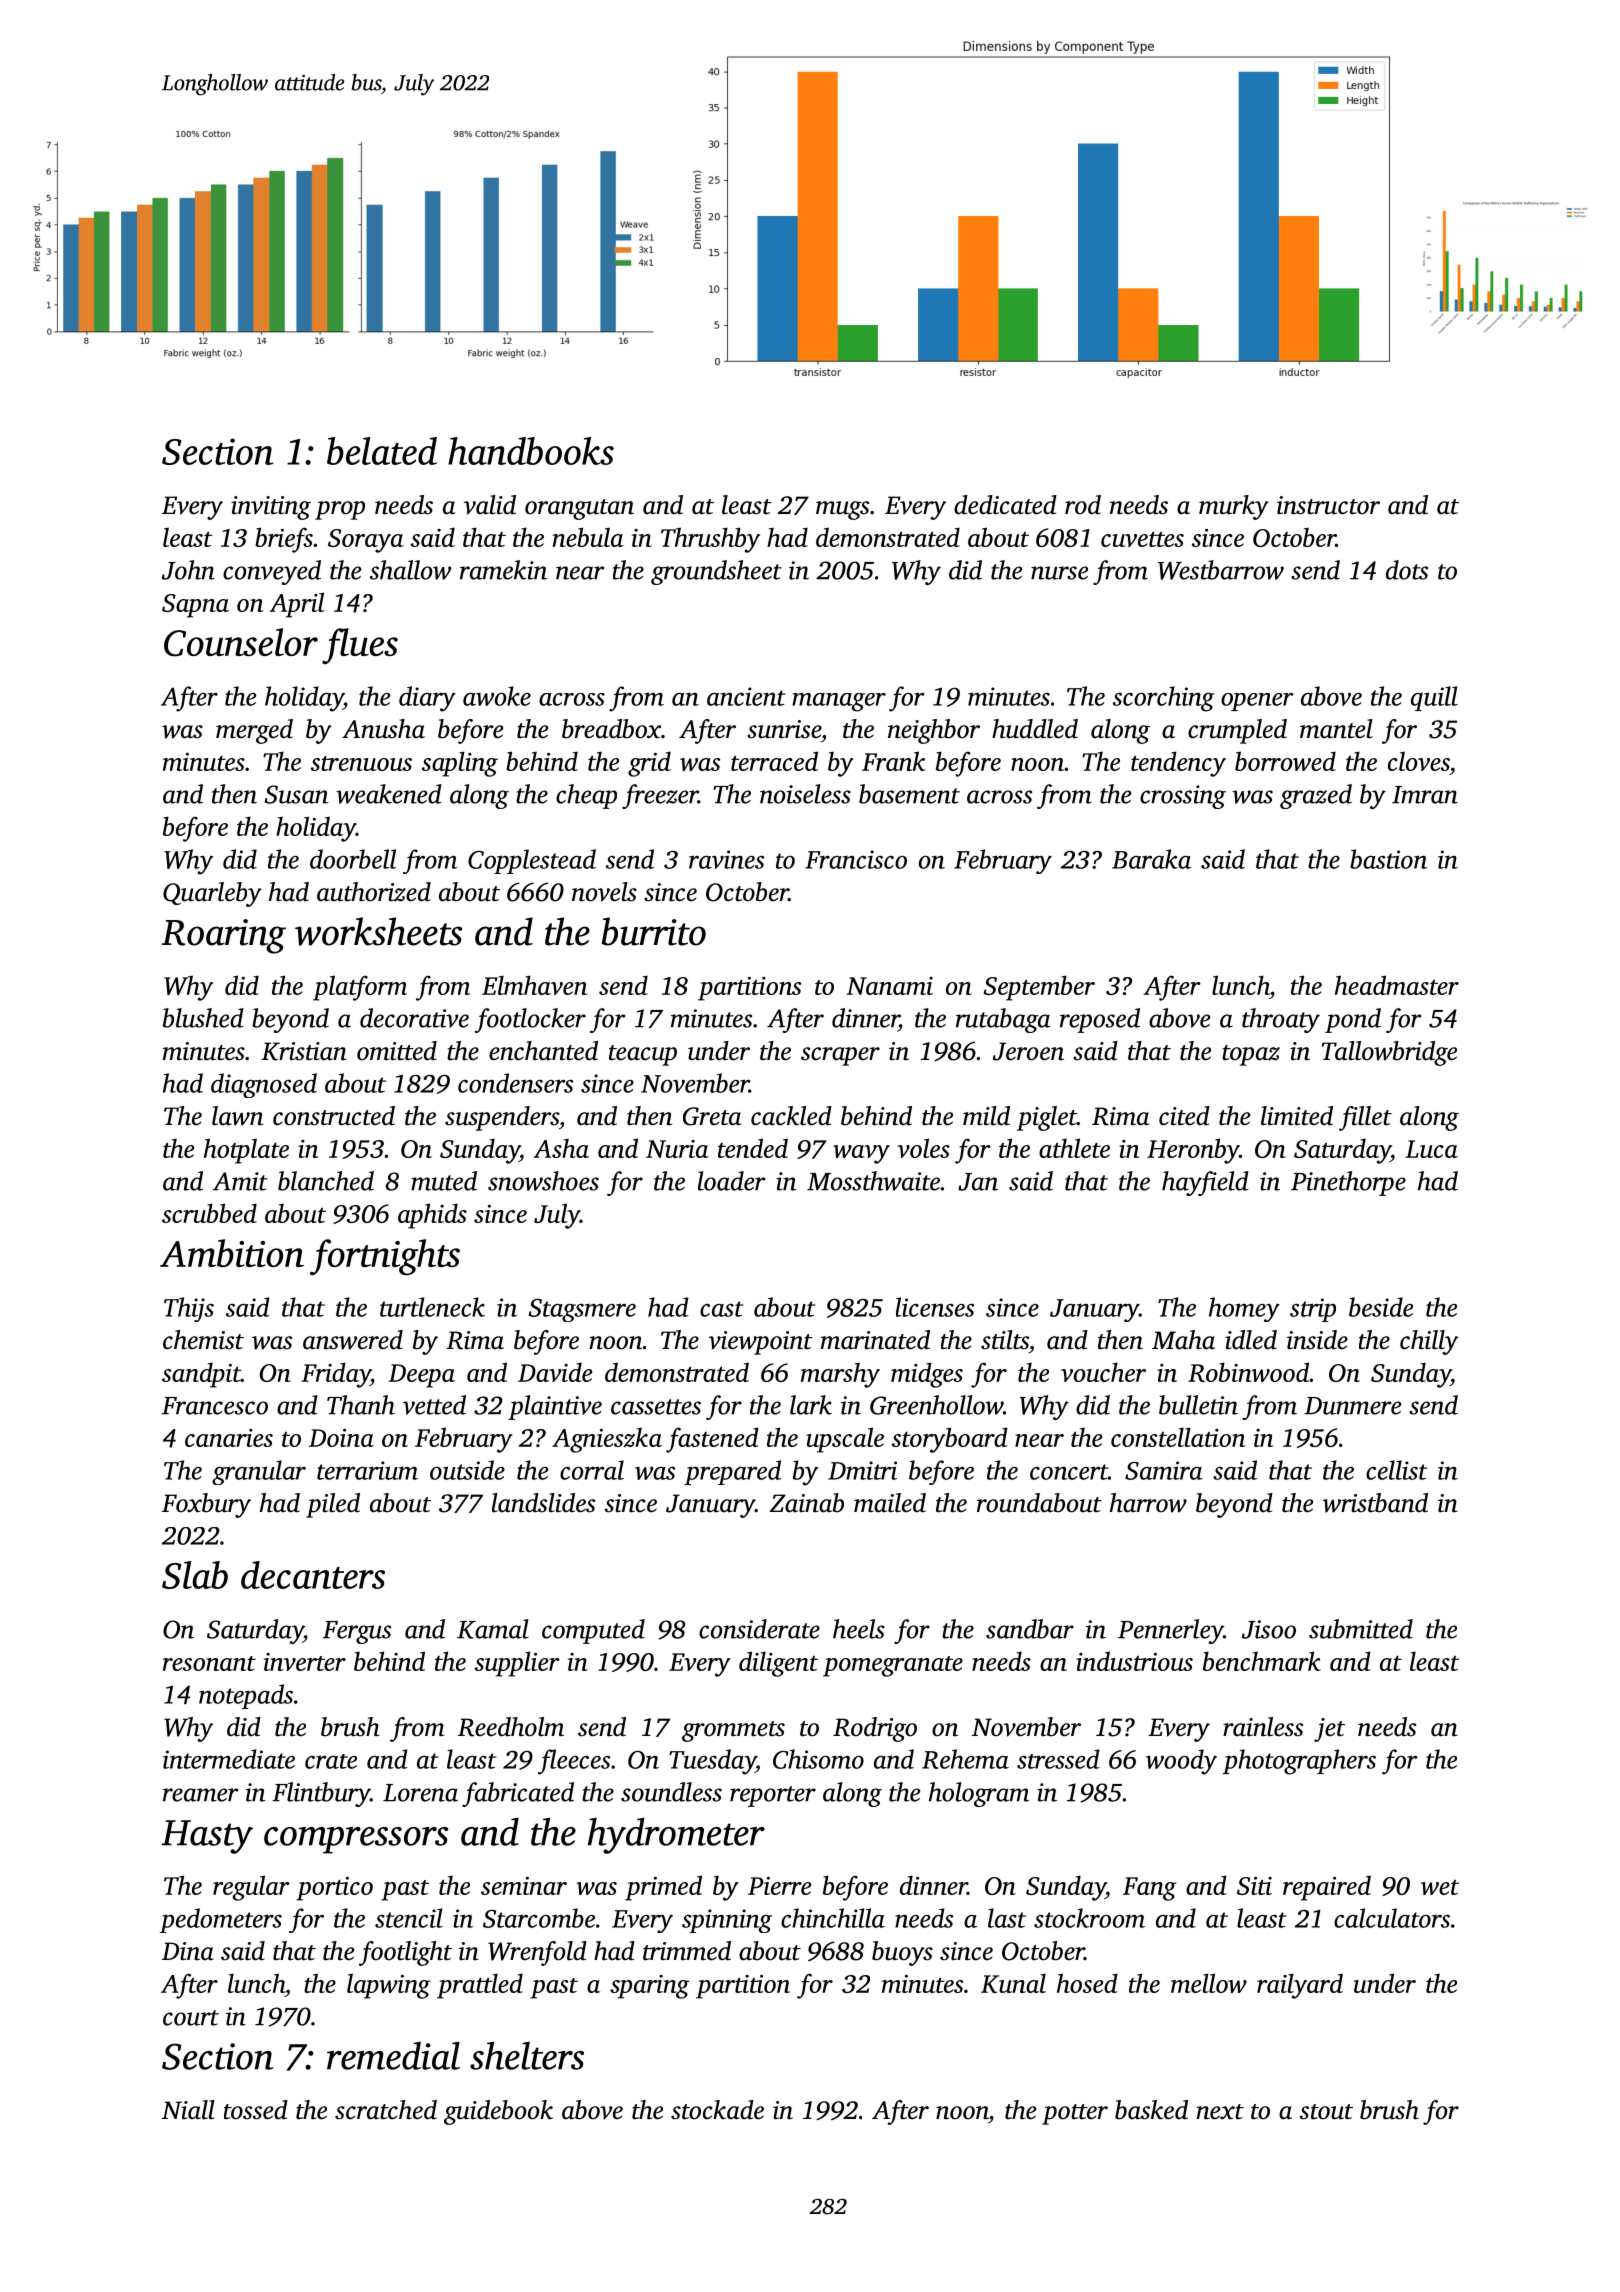 The image size is (1620, 2292). I want to click on Susan, so click(297, 794).
